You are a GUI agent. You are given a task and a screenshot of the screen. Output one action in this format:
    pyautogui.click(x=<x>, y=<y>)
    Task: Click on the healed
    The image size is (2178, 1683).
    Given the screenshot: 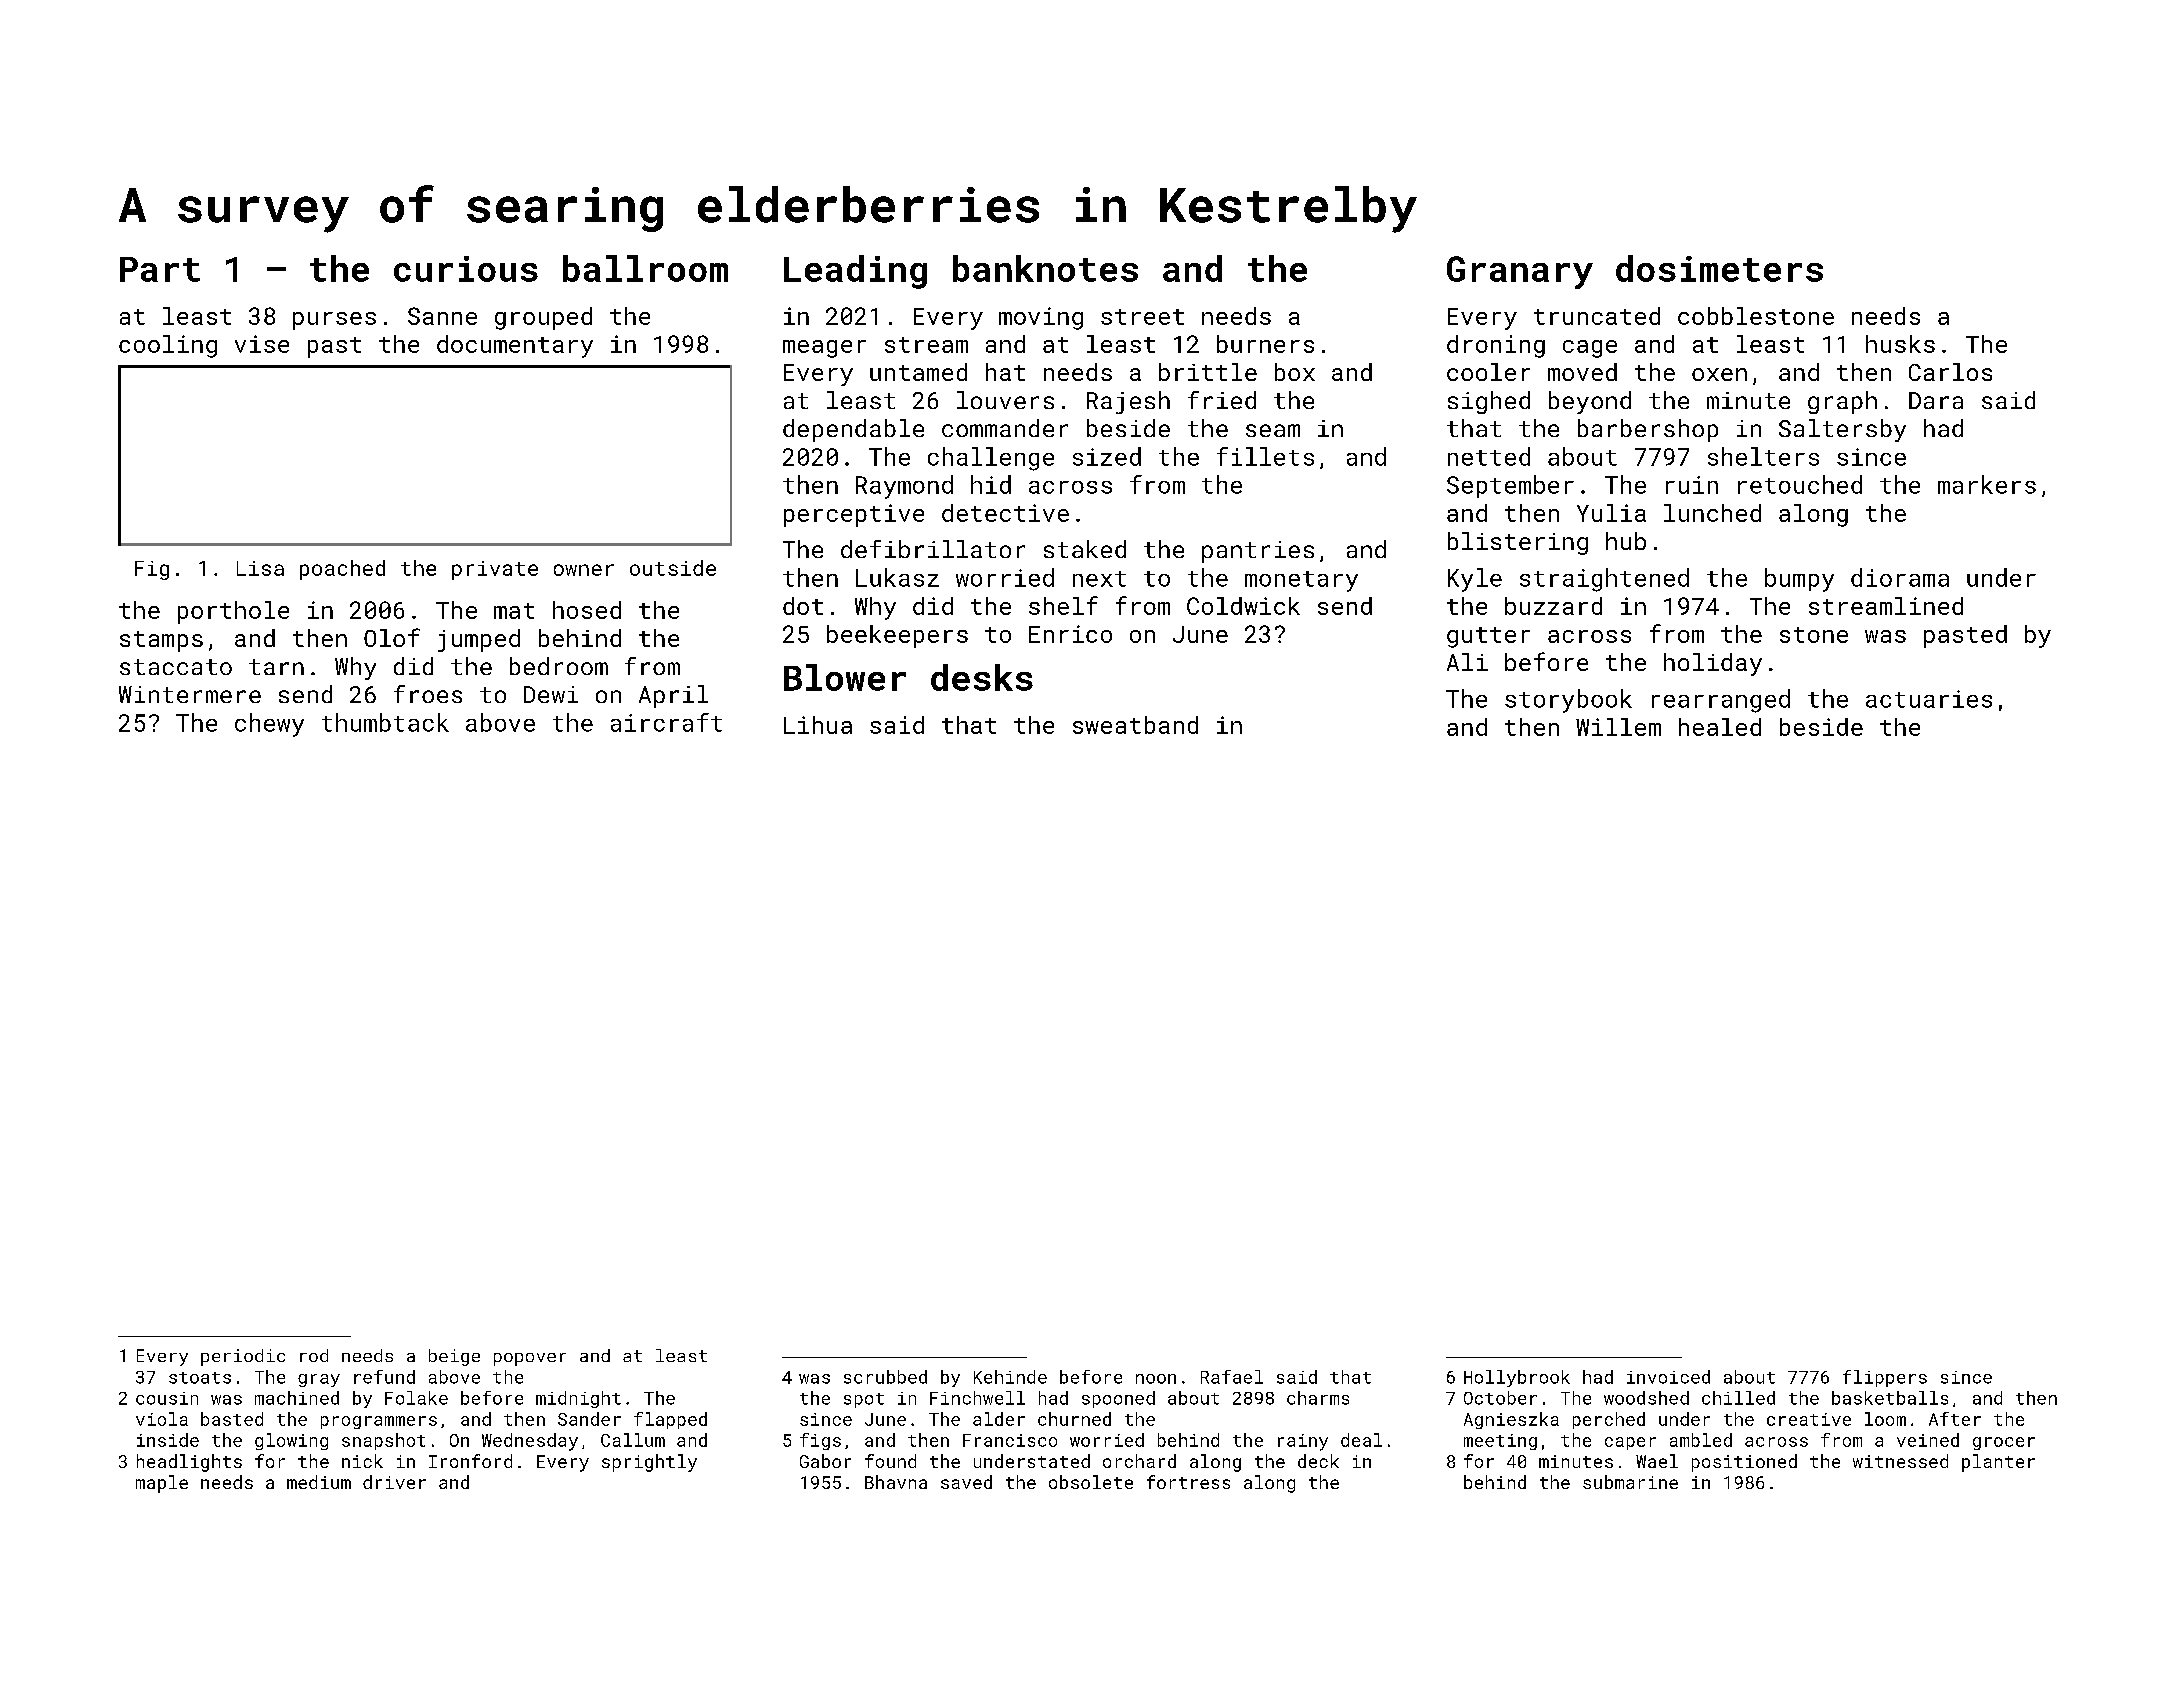 What is the action you would take?
    pyautogui.click(x=1720, y=727)
